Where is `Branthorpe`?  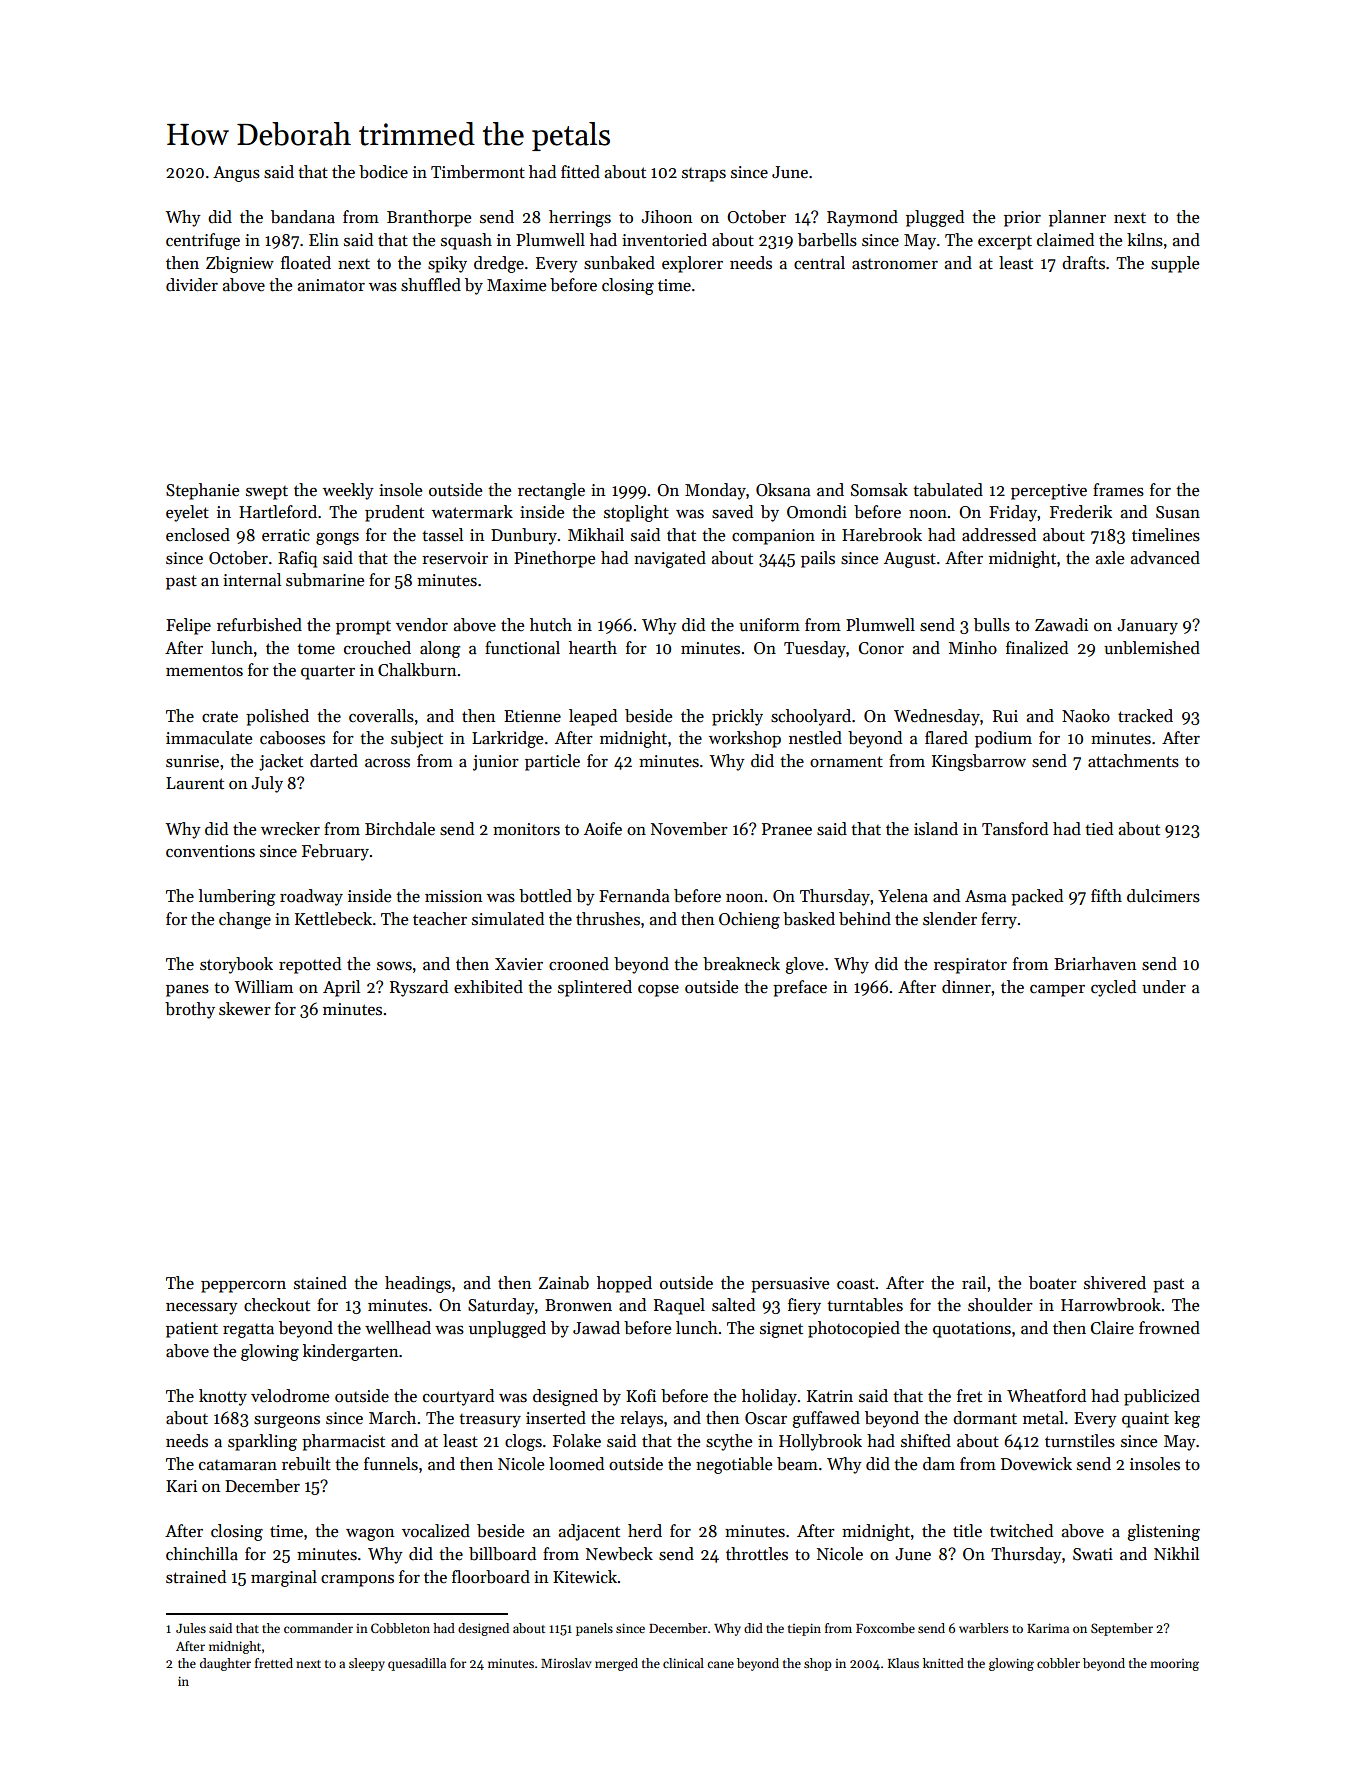 Branthorpe is located at coordinates (429, 218).
